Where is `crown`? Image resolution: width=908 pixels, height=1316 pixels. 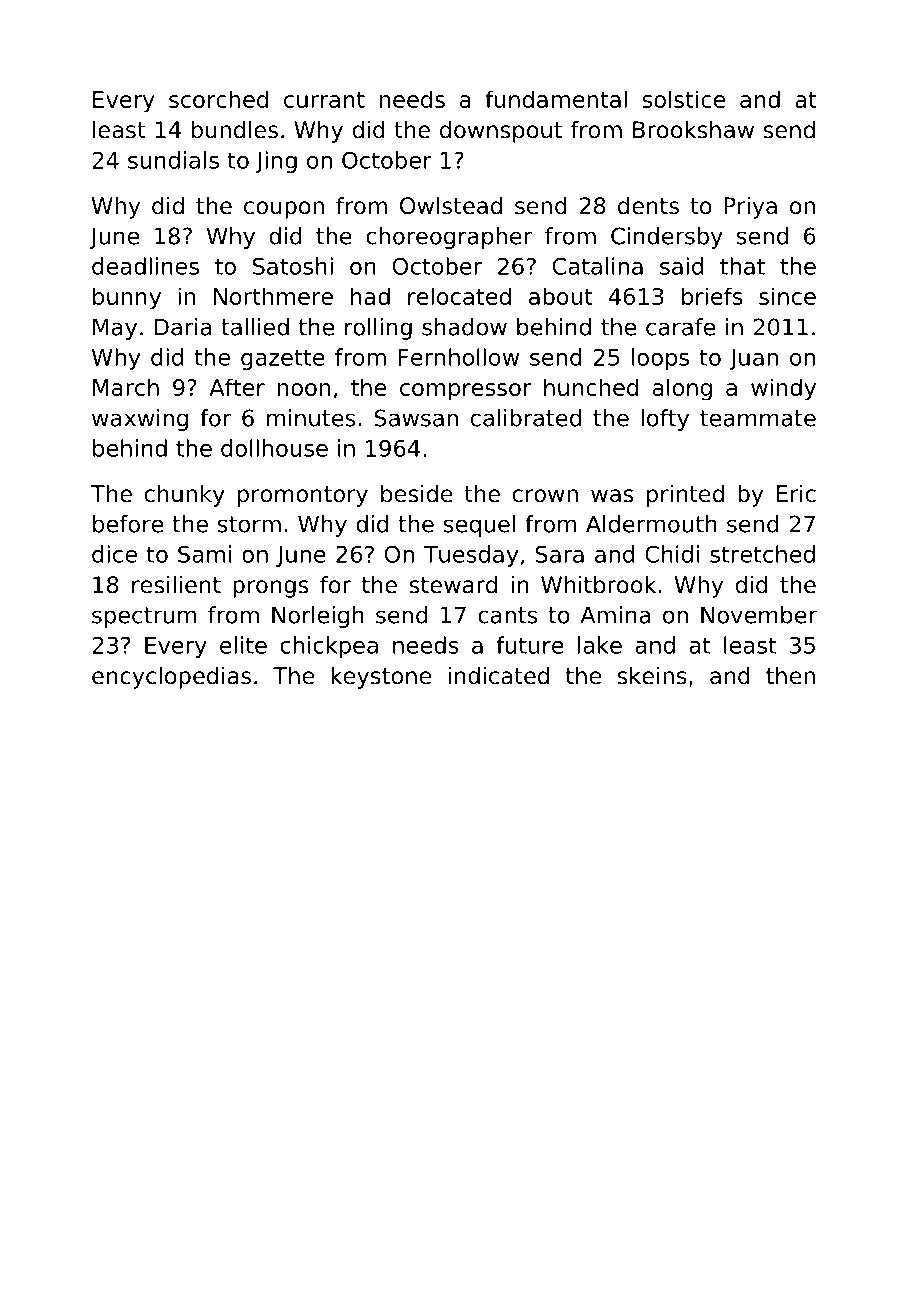
crown is located at coordinates (545, 496).
